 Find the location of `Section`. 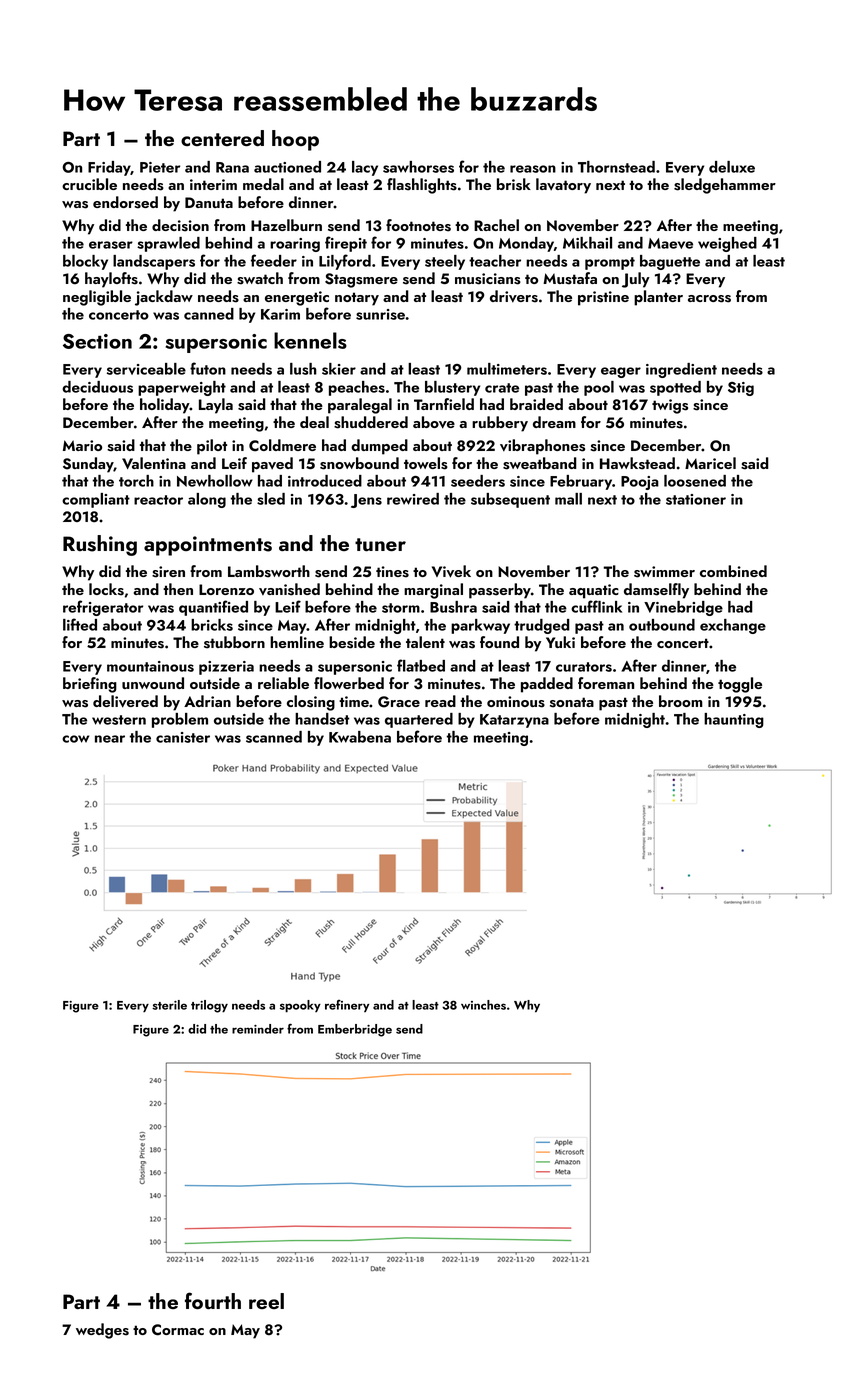

Section is located at coordinates (97, 341).
